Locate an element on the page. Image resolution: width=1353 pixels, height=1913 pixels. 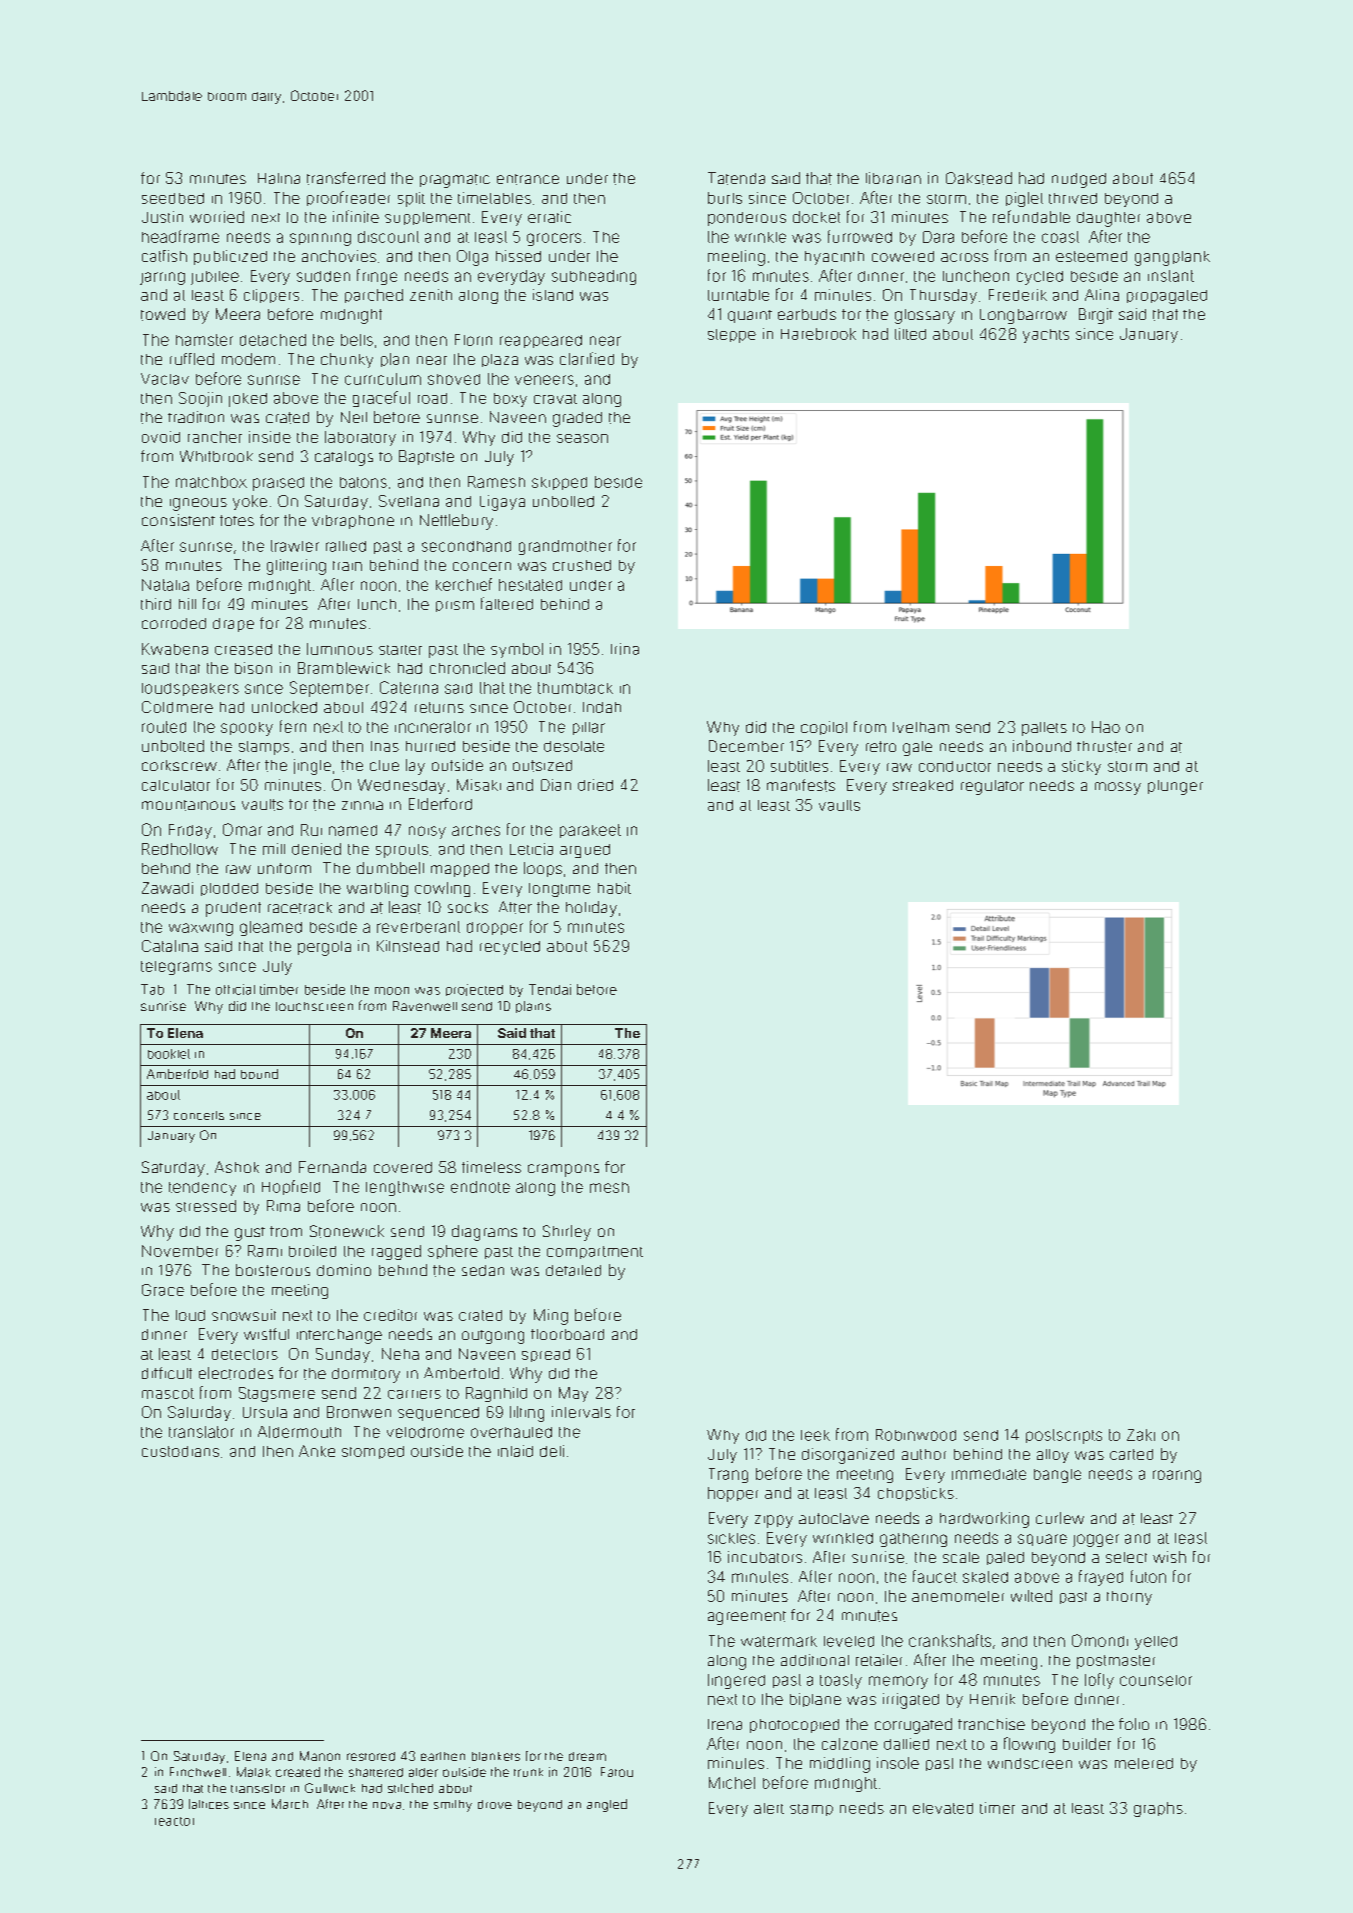
Malak is located at coordinates (254, 1772).
